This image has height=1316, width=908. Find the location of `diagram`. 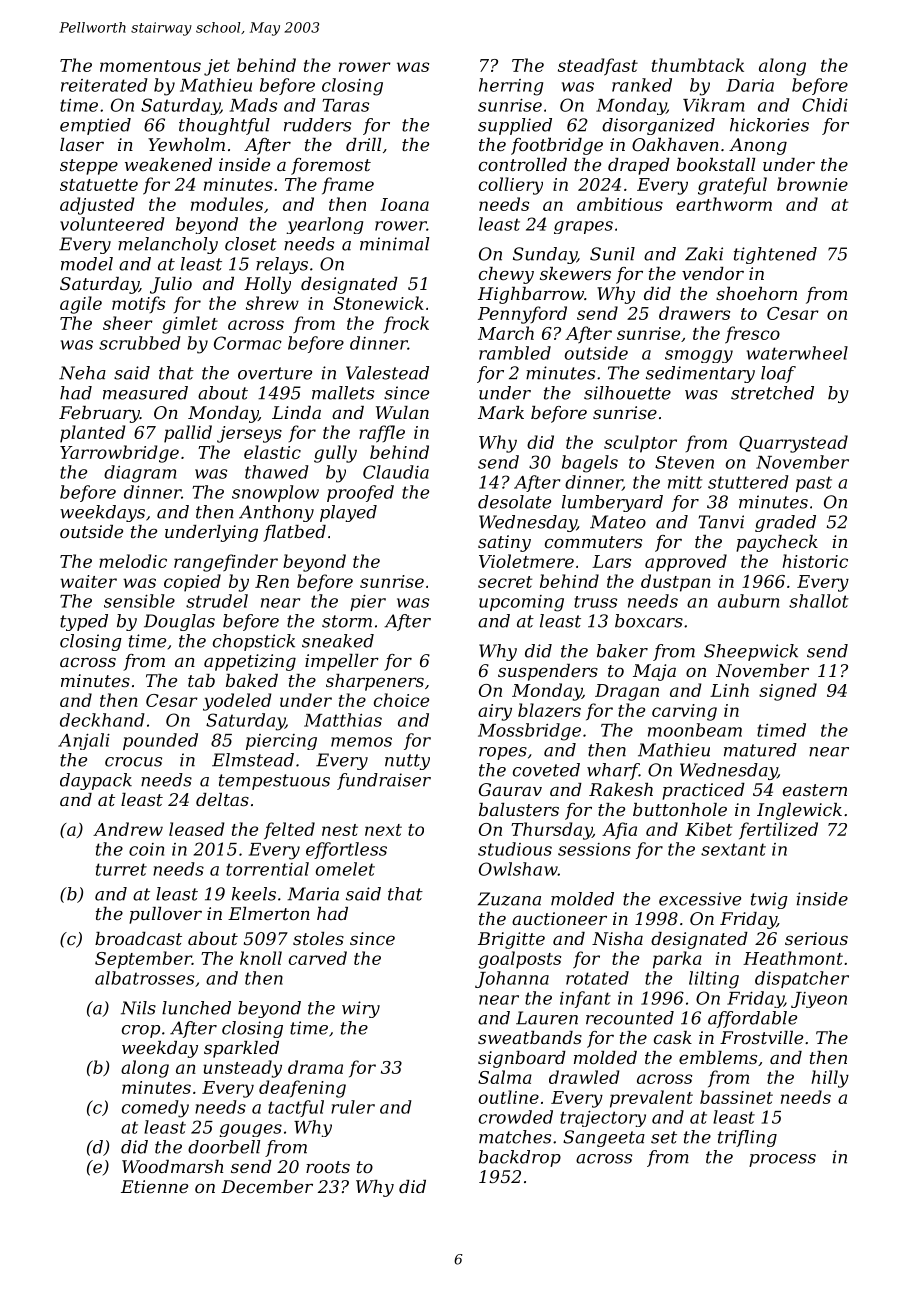

diagram is located at coordinates (140, 474).
